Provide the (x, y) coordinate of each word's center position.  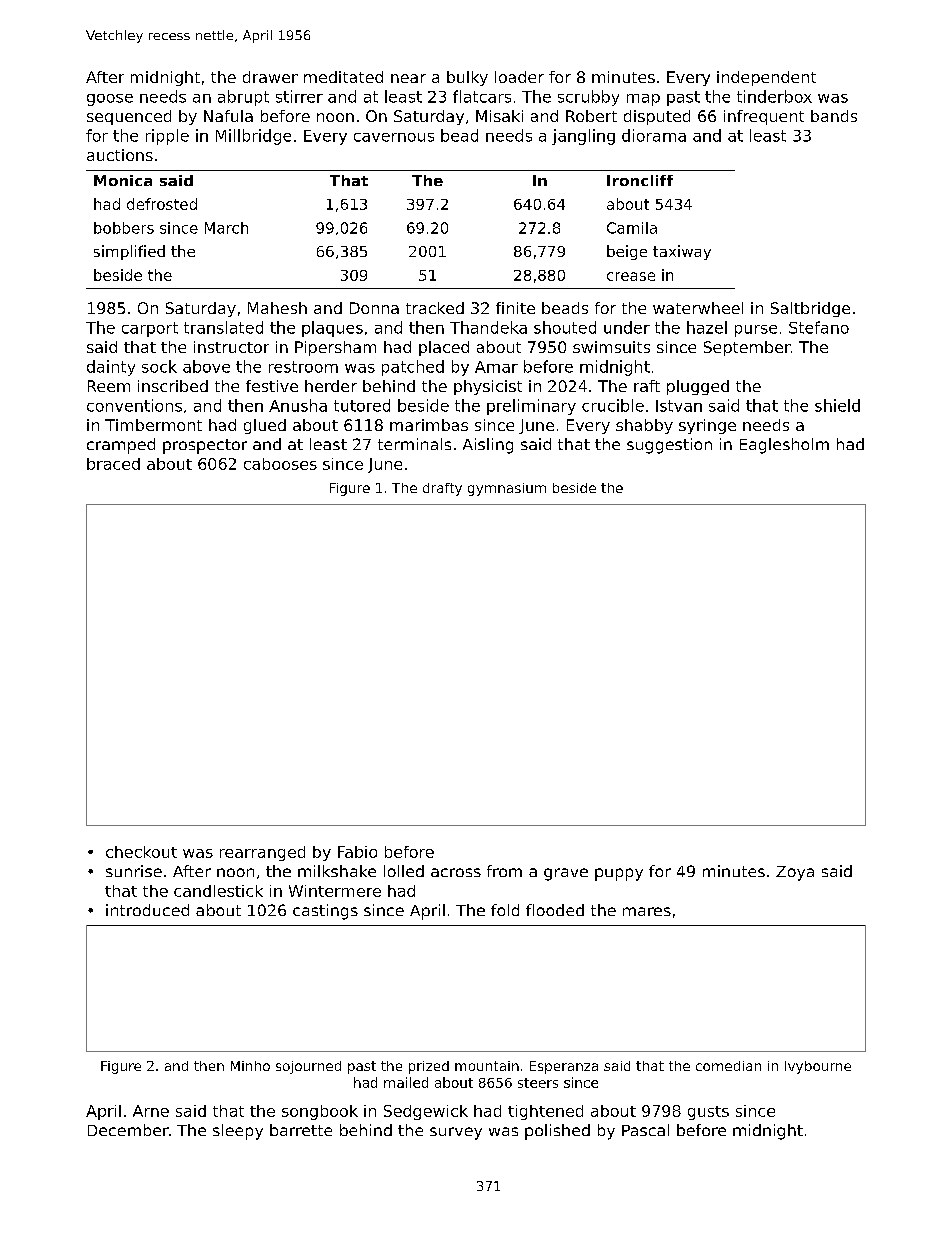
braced (113, 464)
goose (110, 100)
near (408, 78)
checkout (141, 852)
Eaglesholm (784, 446)
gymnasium (507, 489)
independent (766, 78)
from (504, 871)
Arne (151, 1111)
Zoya (795, 873)
